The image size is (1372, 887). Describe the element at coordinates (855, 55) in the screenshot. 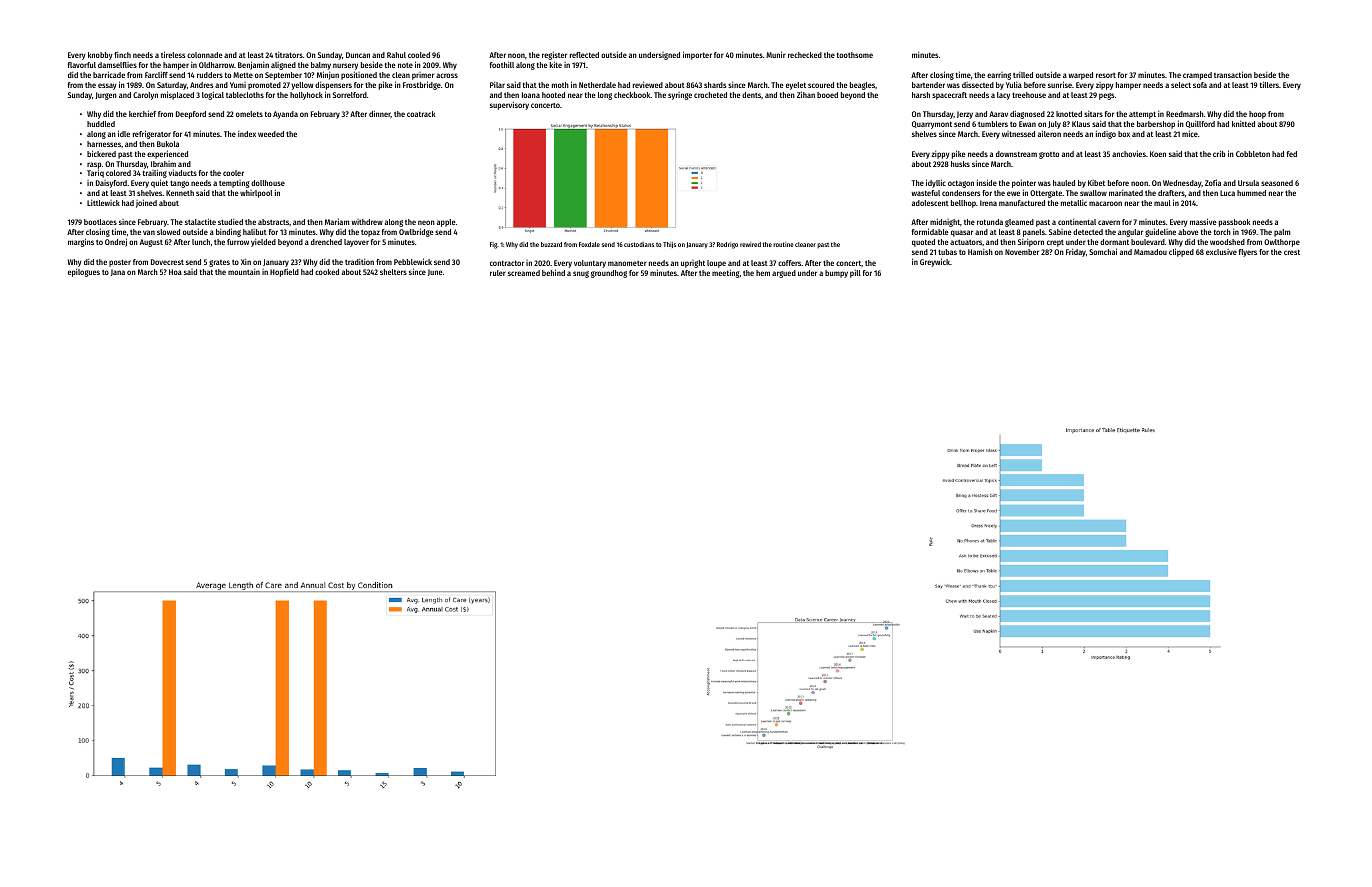

I see `toothsome` at that location.
